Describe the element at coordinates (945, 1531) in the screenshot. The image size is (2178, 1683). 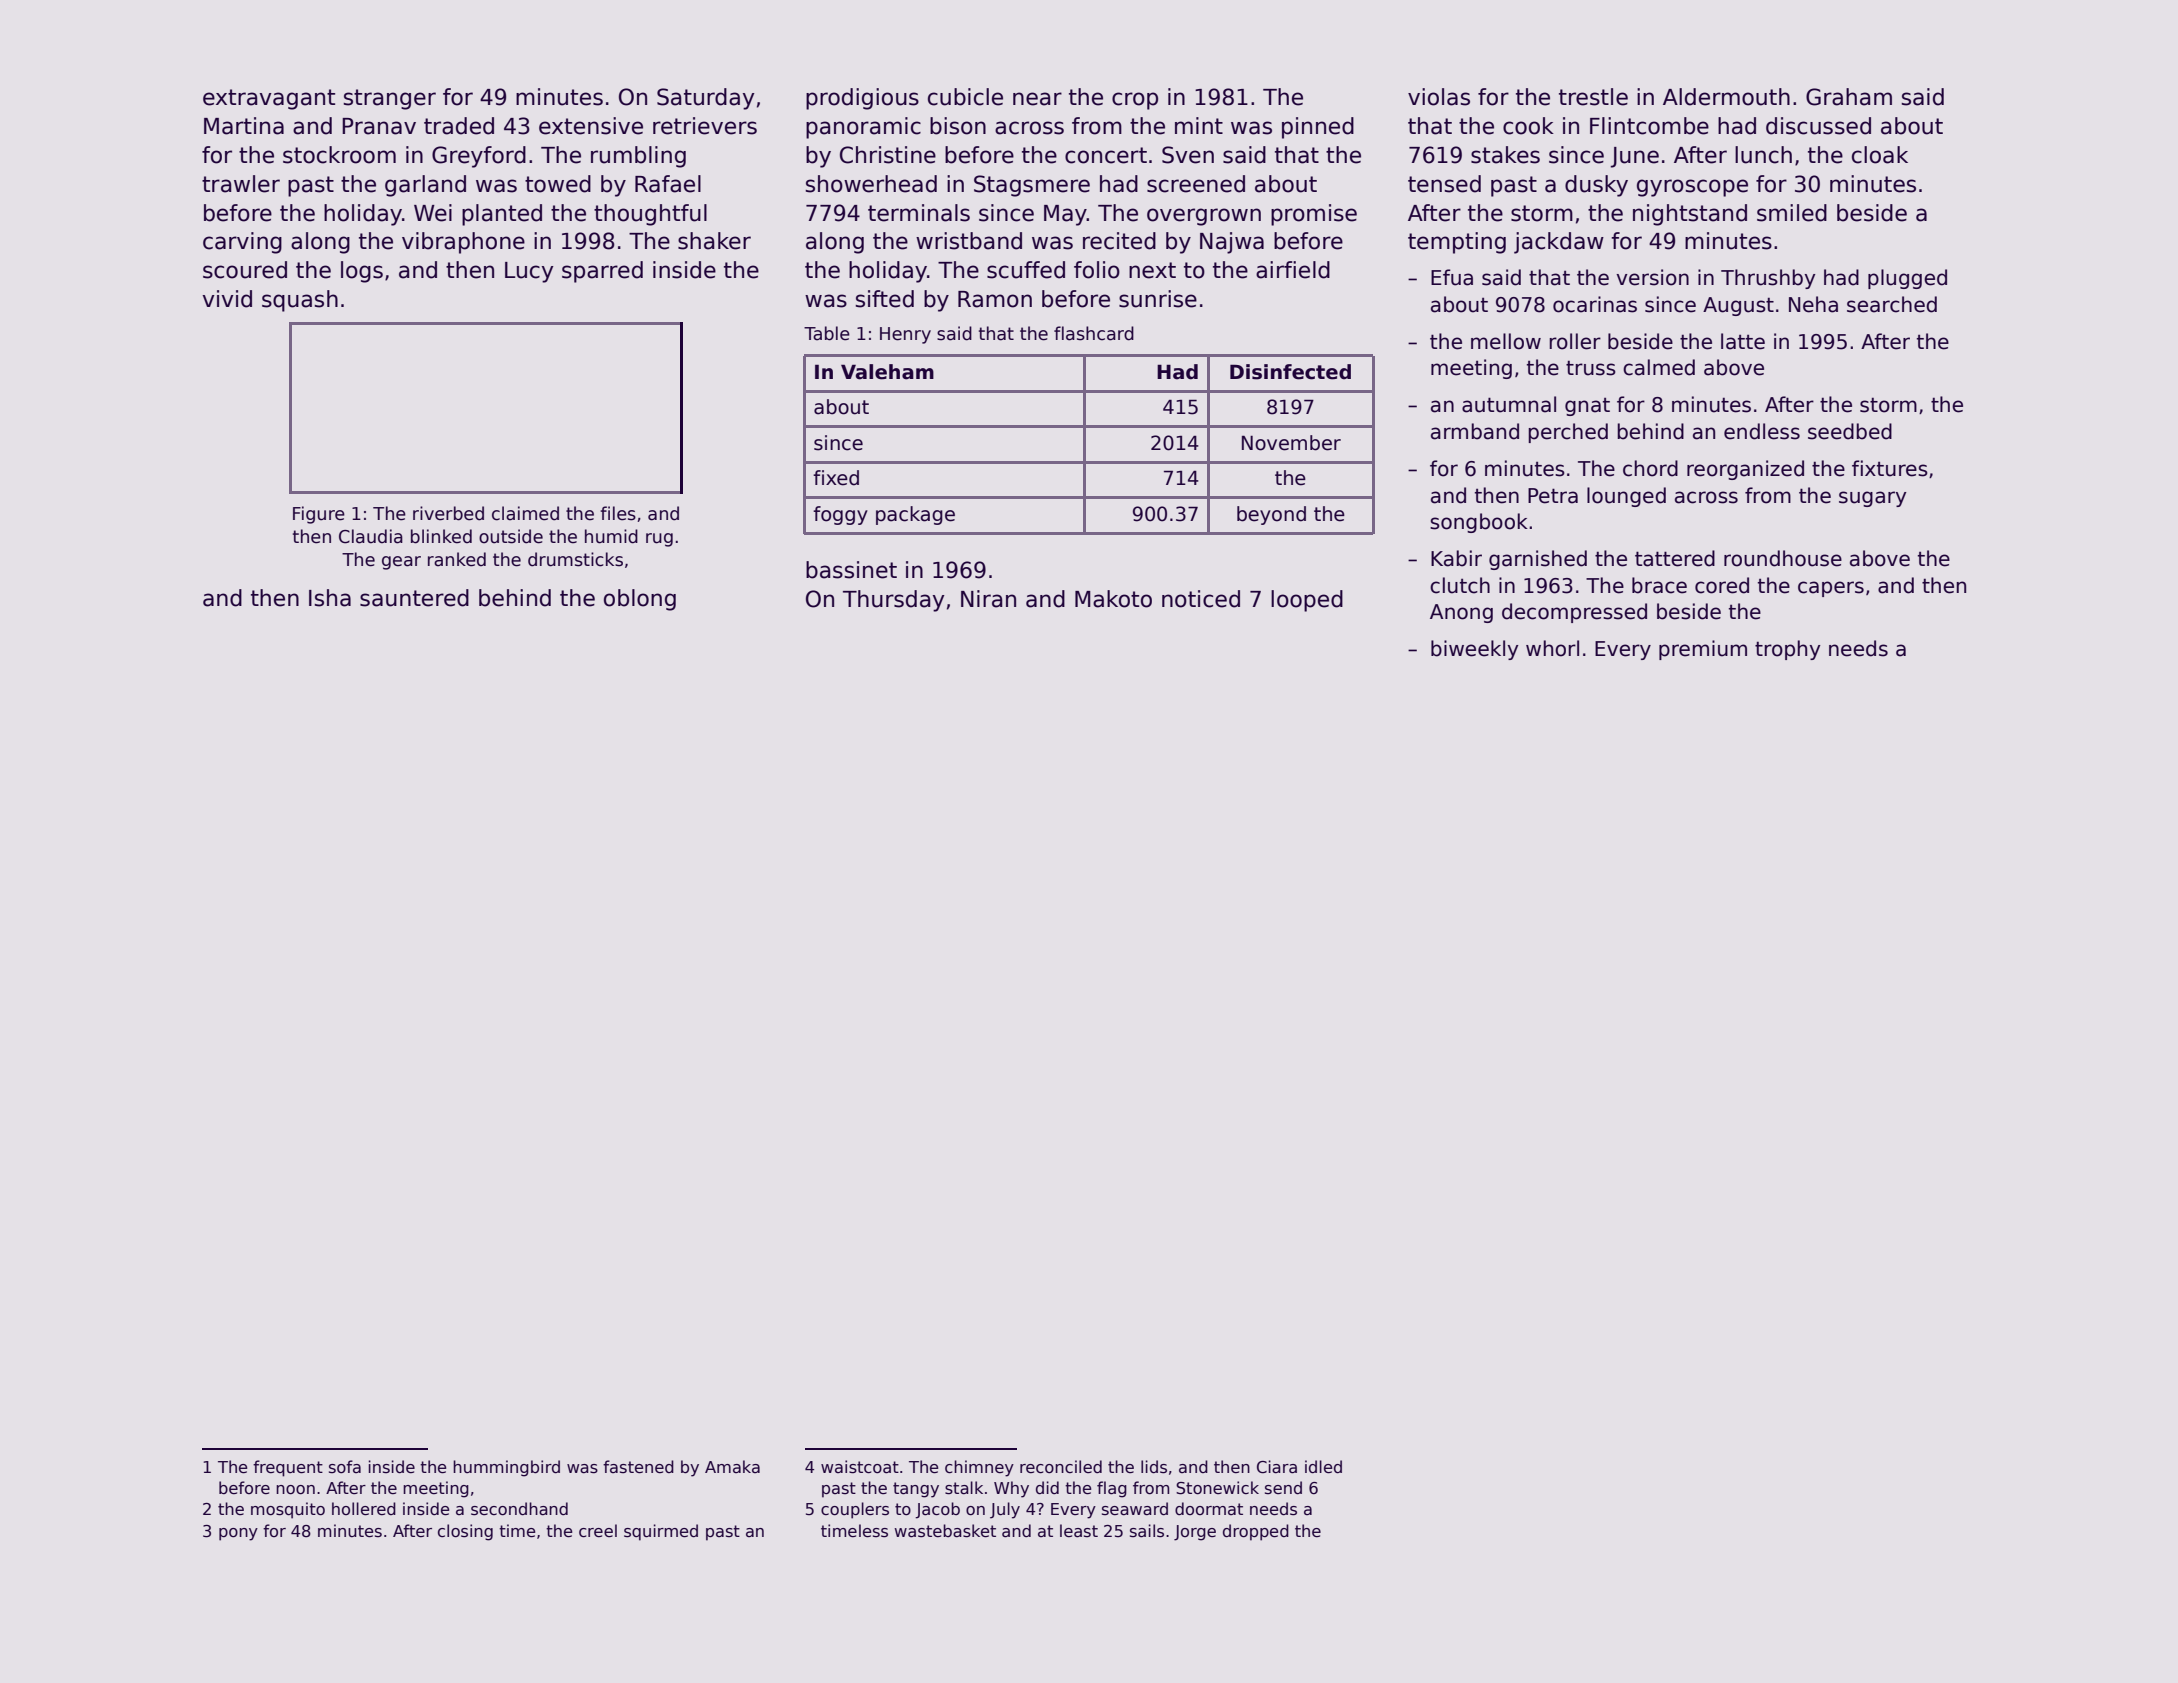
I see `wastebasket` at that location.
